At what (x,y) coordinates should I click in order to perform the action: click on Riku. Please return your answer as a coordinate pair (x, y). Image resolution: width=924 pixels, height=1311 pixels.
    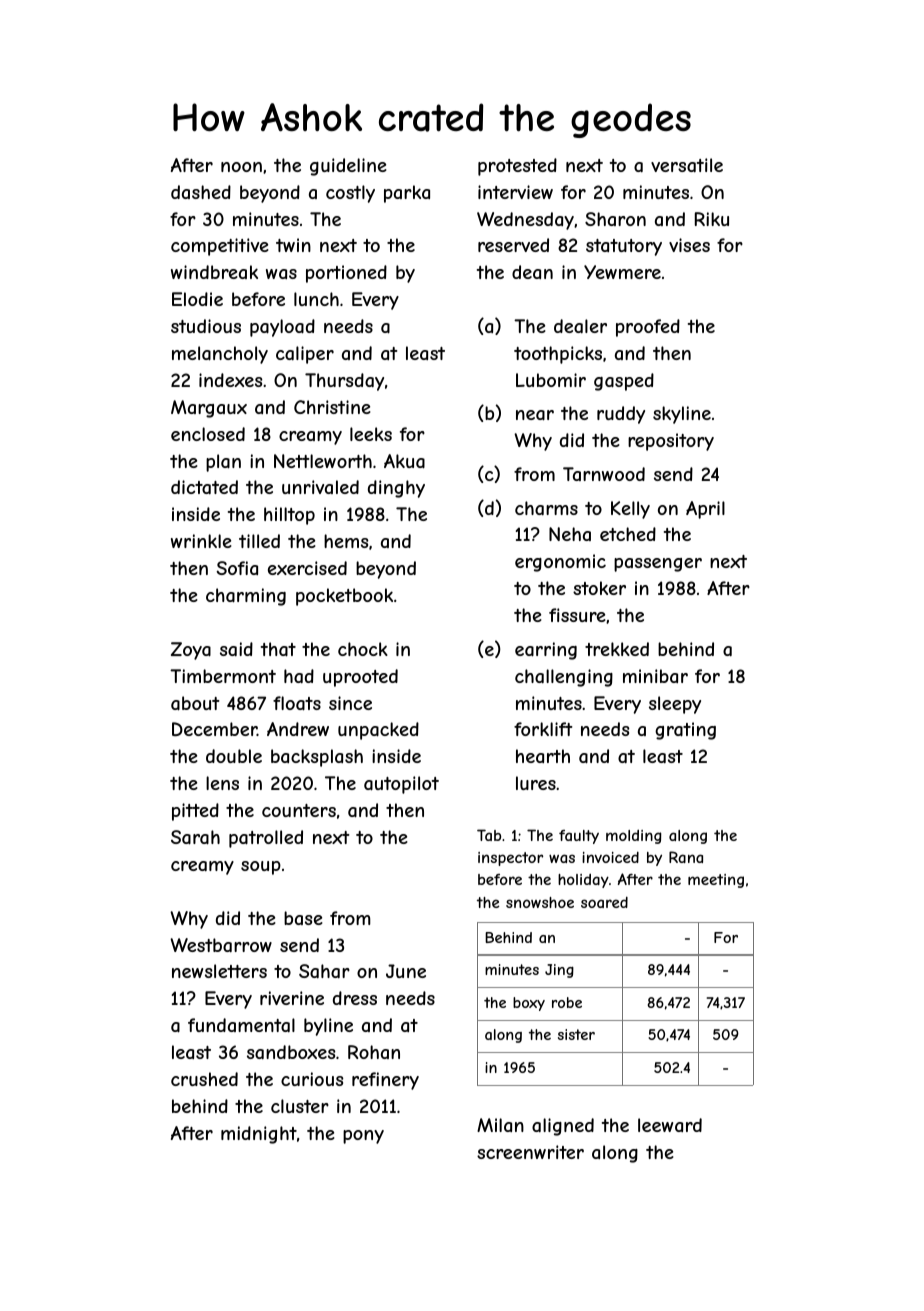
    Looking at the image, I should click on (712, 219).
